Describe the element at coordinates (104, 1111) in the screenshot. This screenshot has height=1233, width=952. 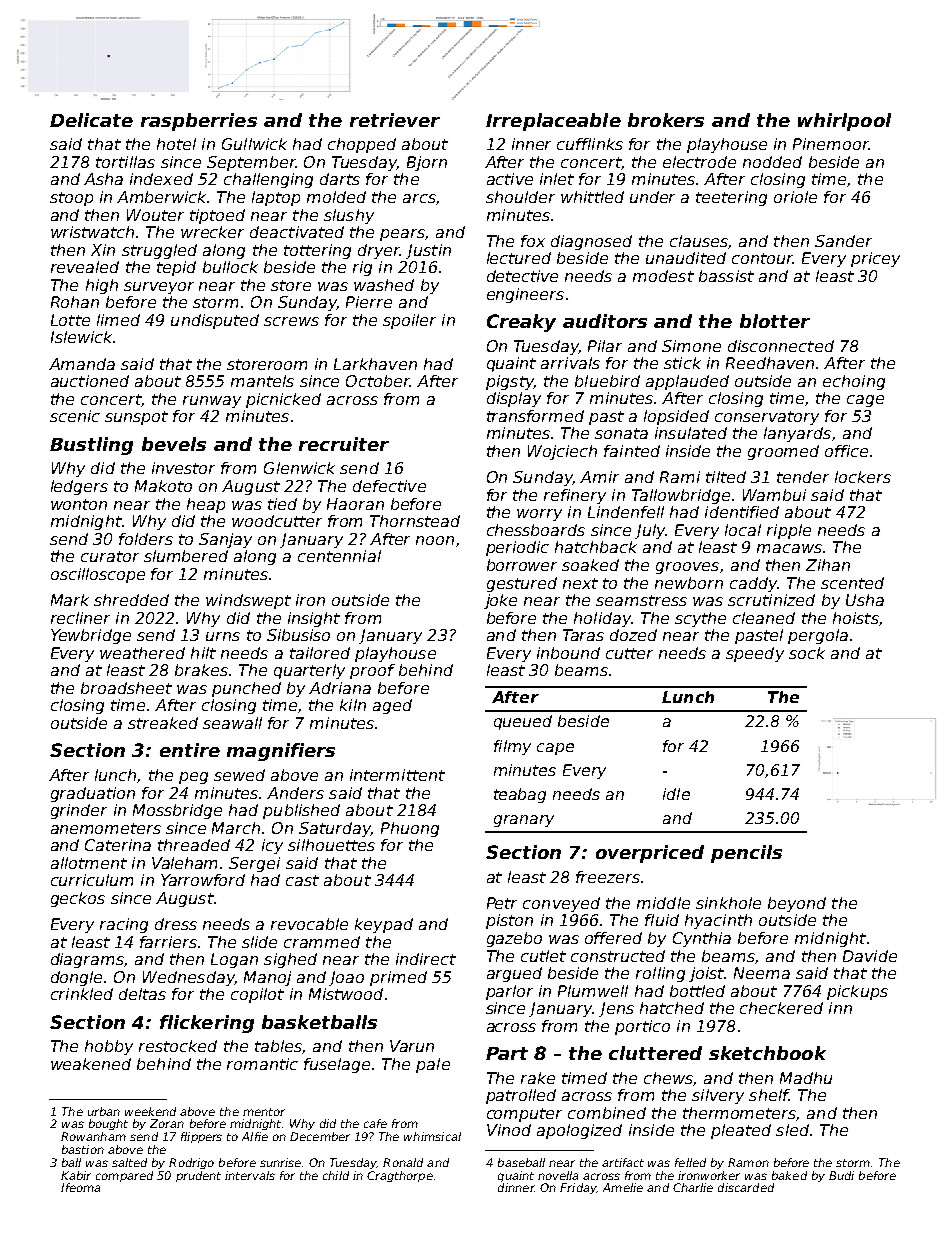
I see `urban` at that location.
